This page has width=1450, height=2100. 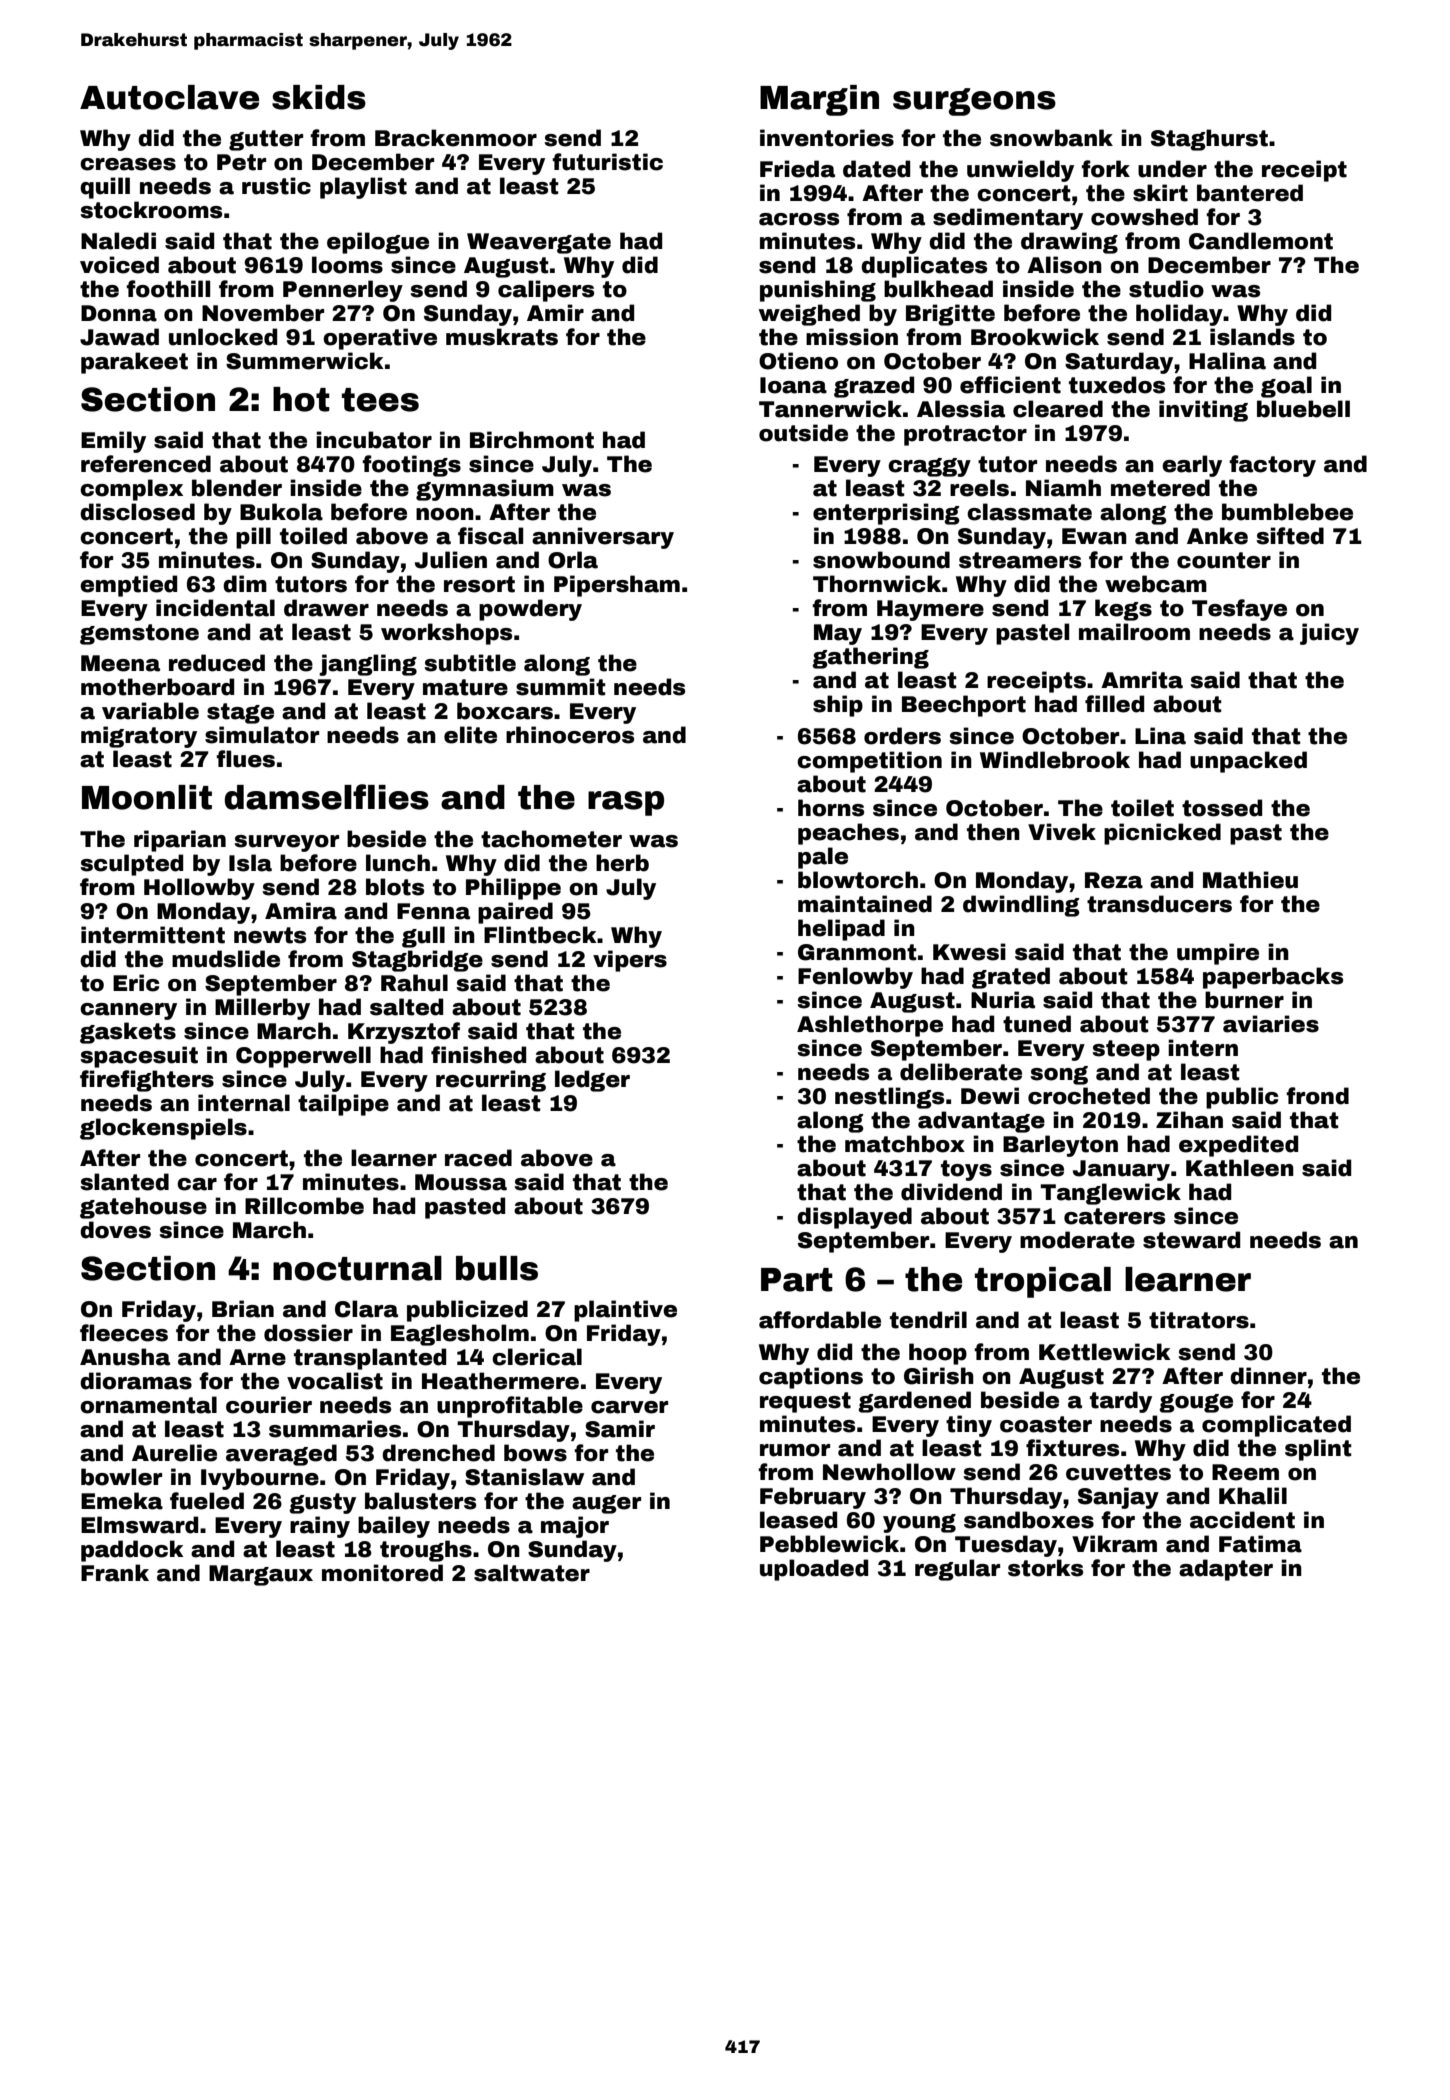 What do you see at coordinates (607, 162) in the page?
I see `futuristic` at bounding box center [607, 162].
